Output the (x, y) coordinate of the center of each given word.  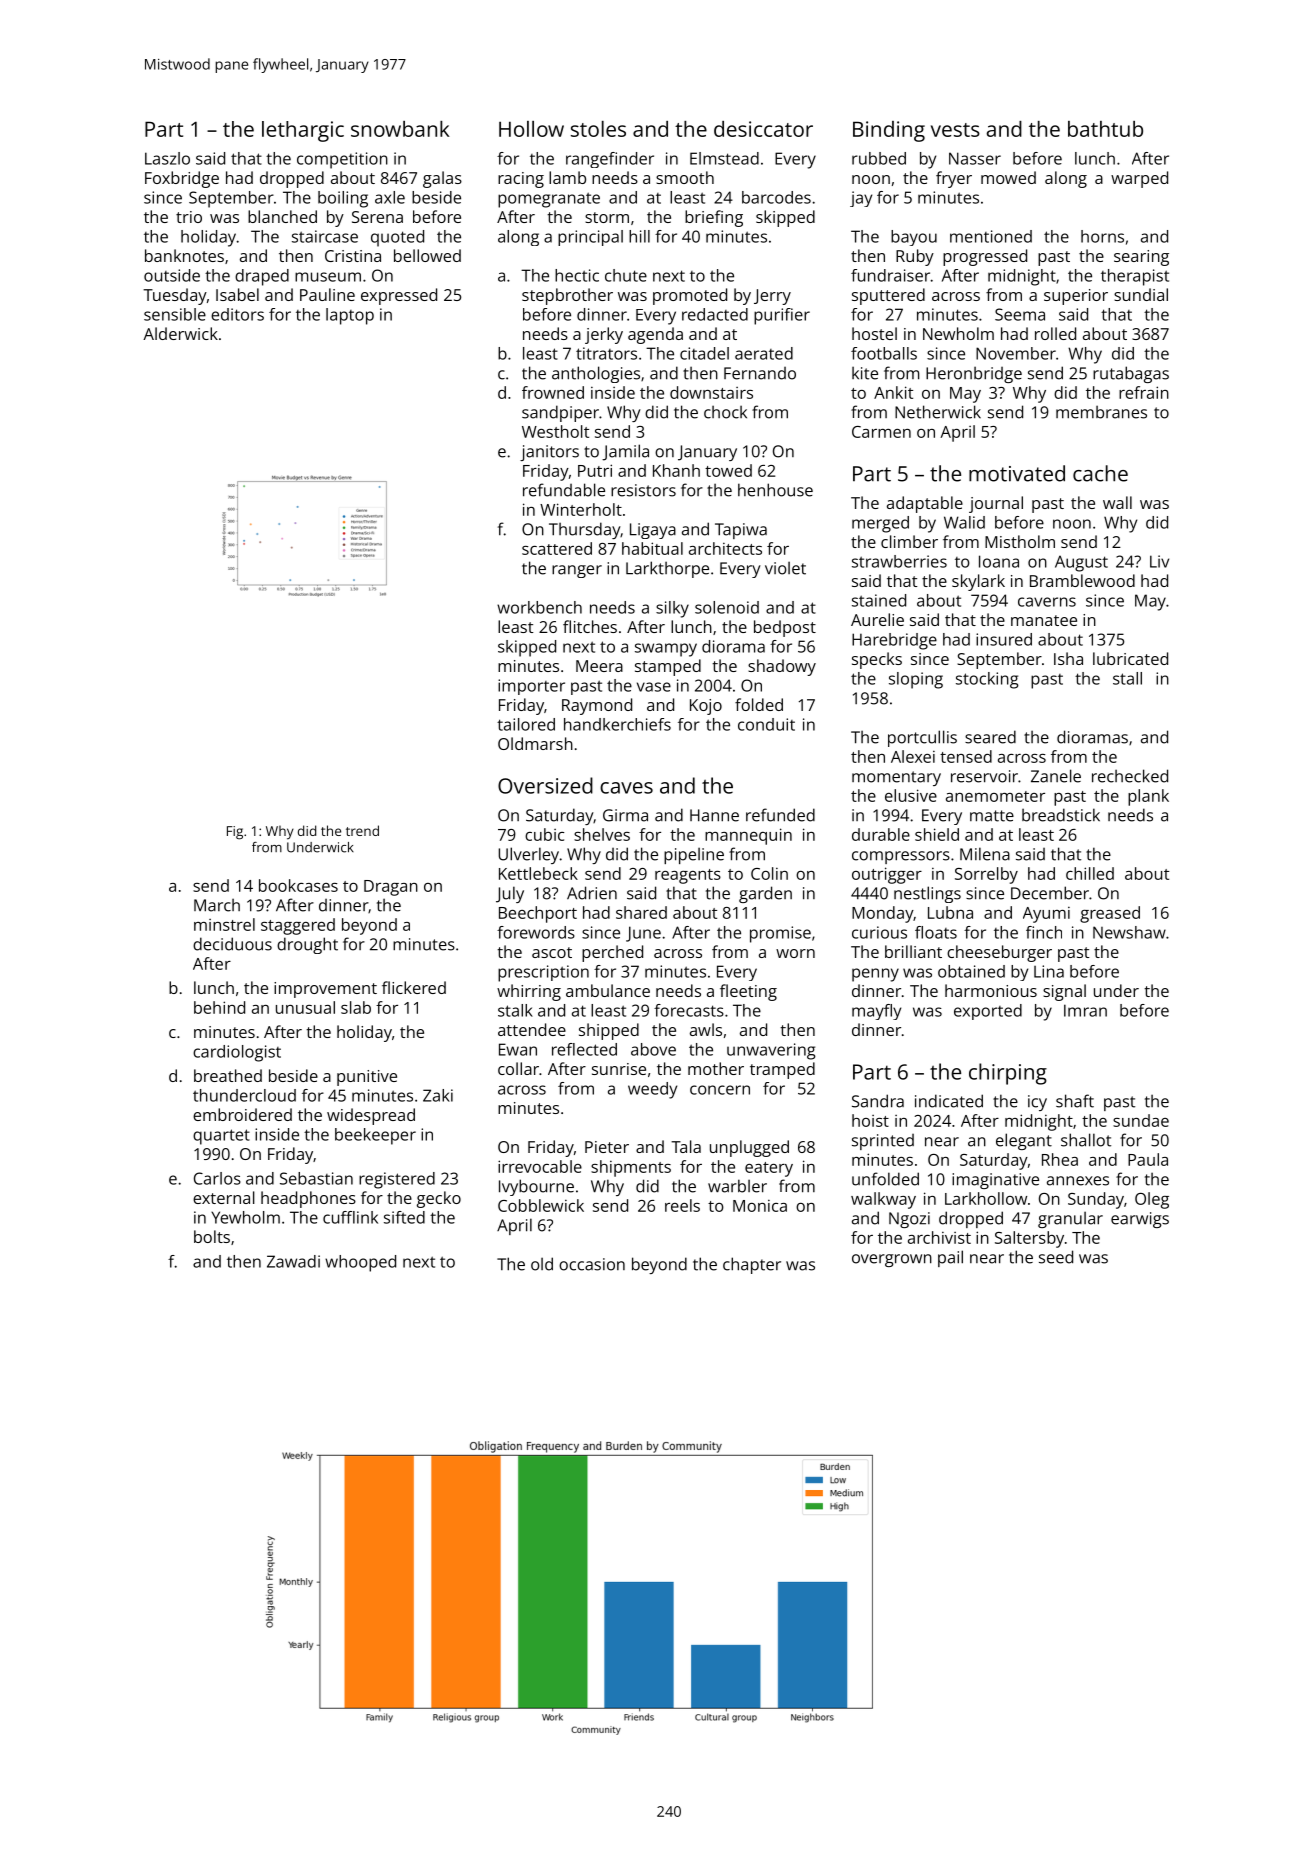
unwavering (771, 1051)
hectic (577, 275)
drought (307, 945)
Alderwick (180, 333)
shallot (1086, 1140)
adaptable (925, 504)
